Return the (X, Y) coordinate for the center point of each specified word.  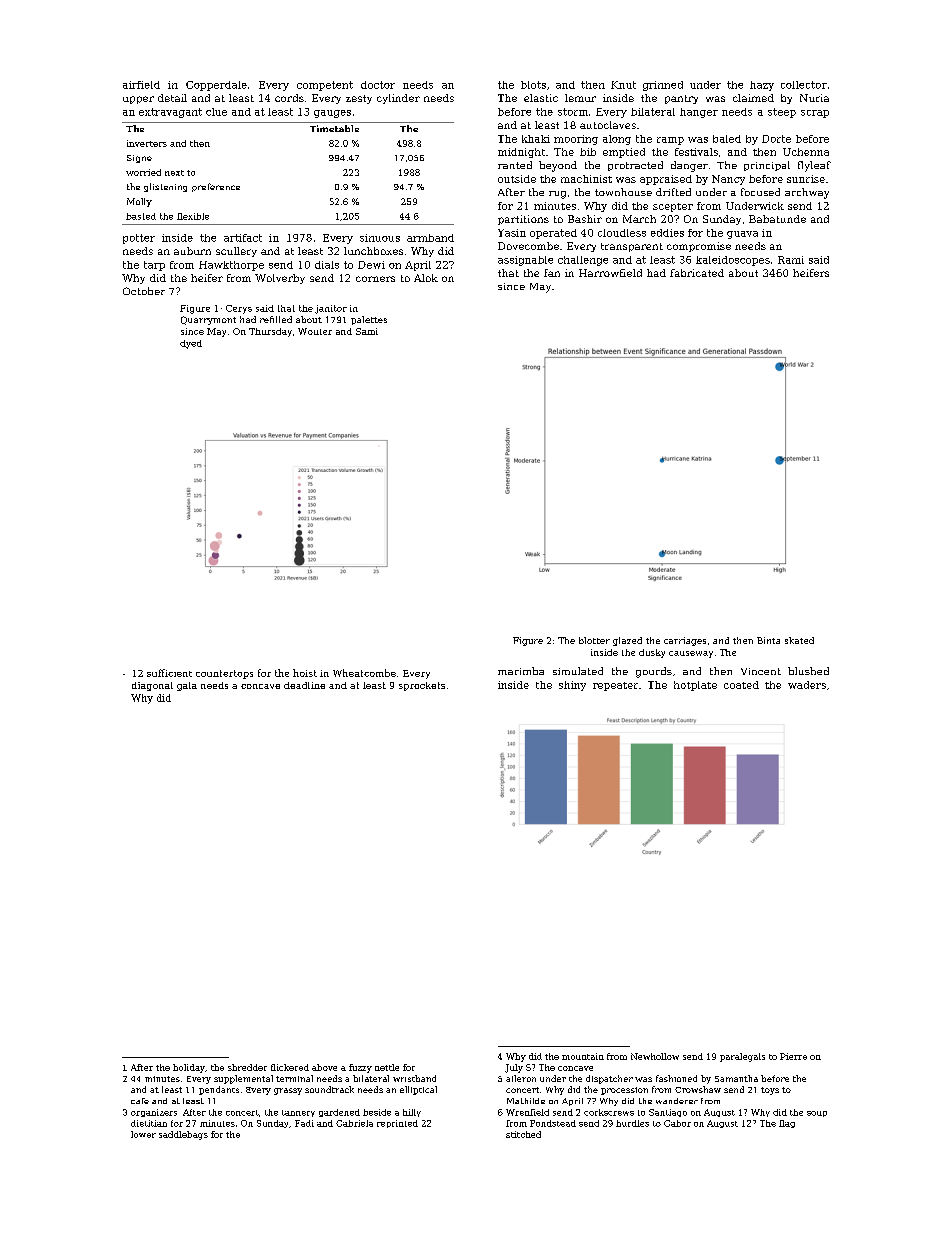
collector (804, 85)
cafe (140, 1101)
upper (138, 100)
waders (807, 685)
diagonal (152, 686)
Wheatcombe (364, 673)
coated (741, 685)
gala (187, 686)
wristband (414, 1078)
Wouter (315, 331)
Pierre (793, 1056)
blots (533, 85)
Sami (367, 331)
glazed (627, 641)
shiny (572, 686)
